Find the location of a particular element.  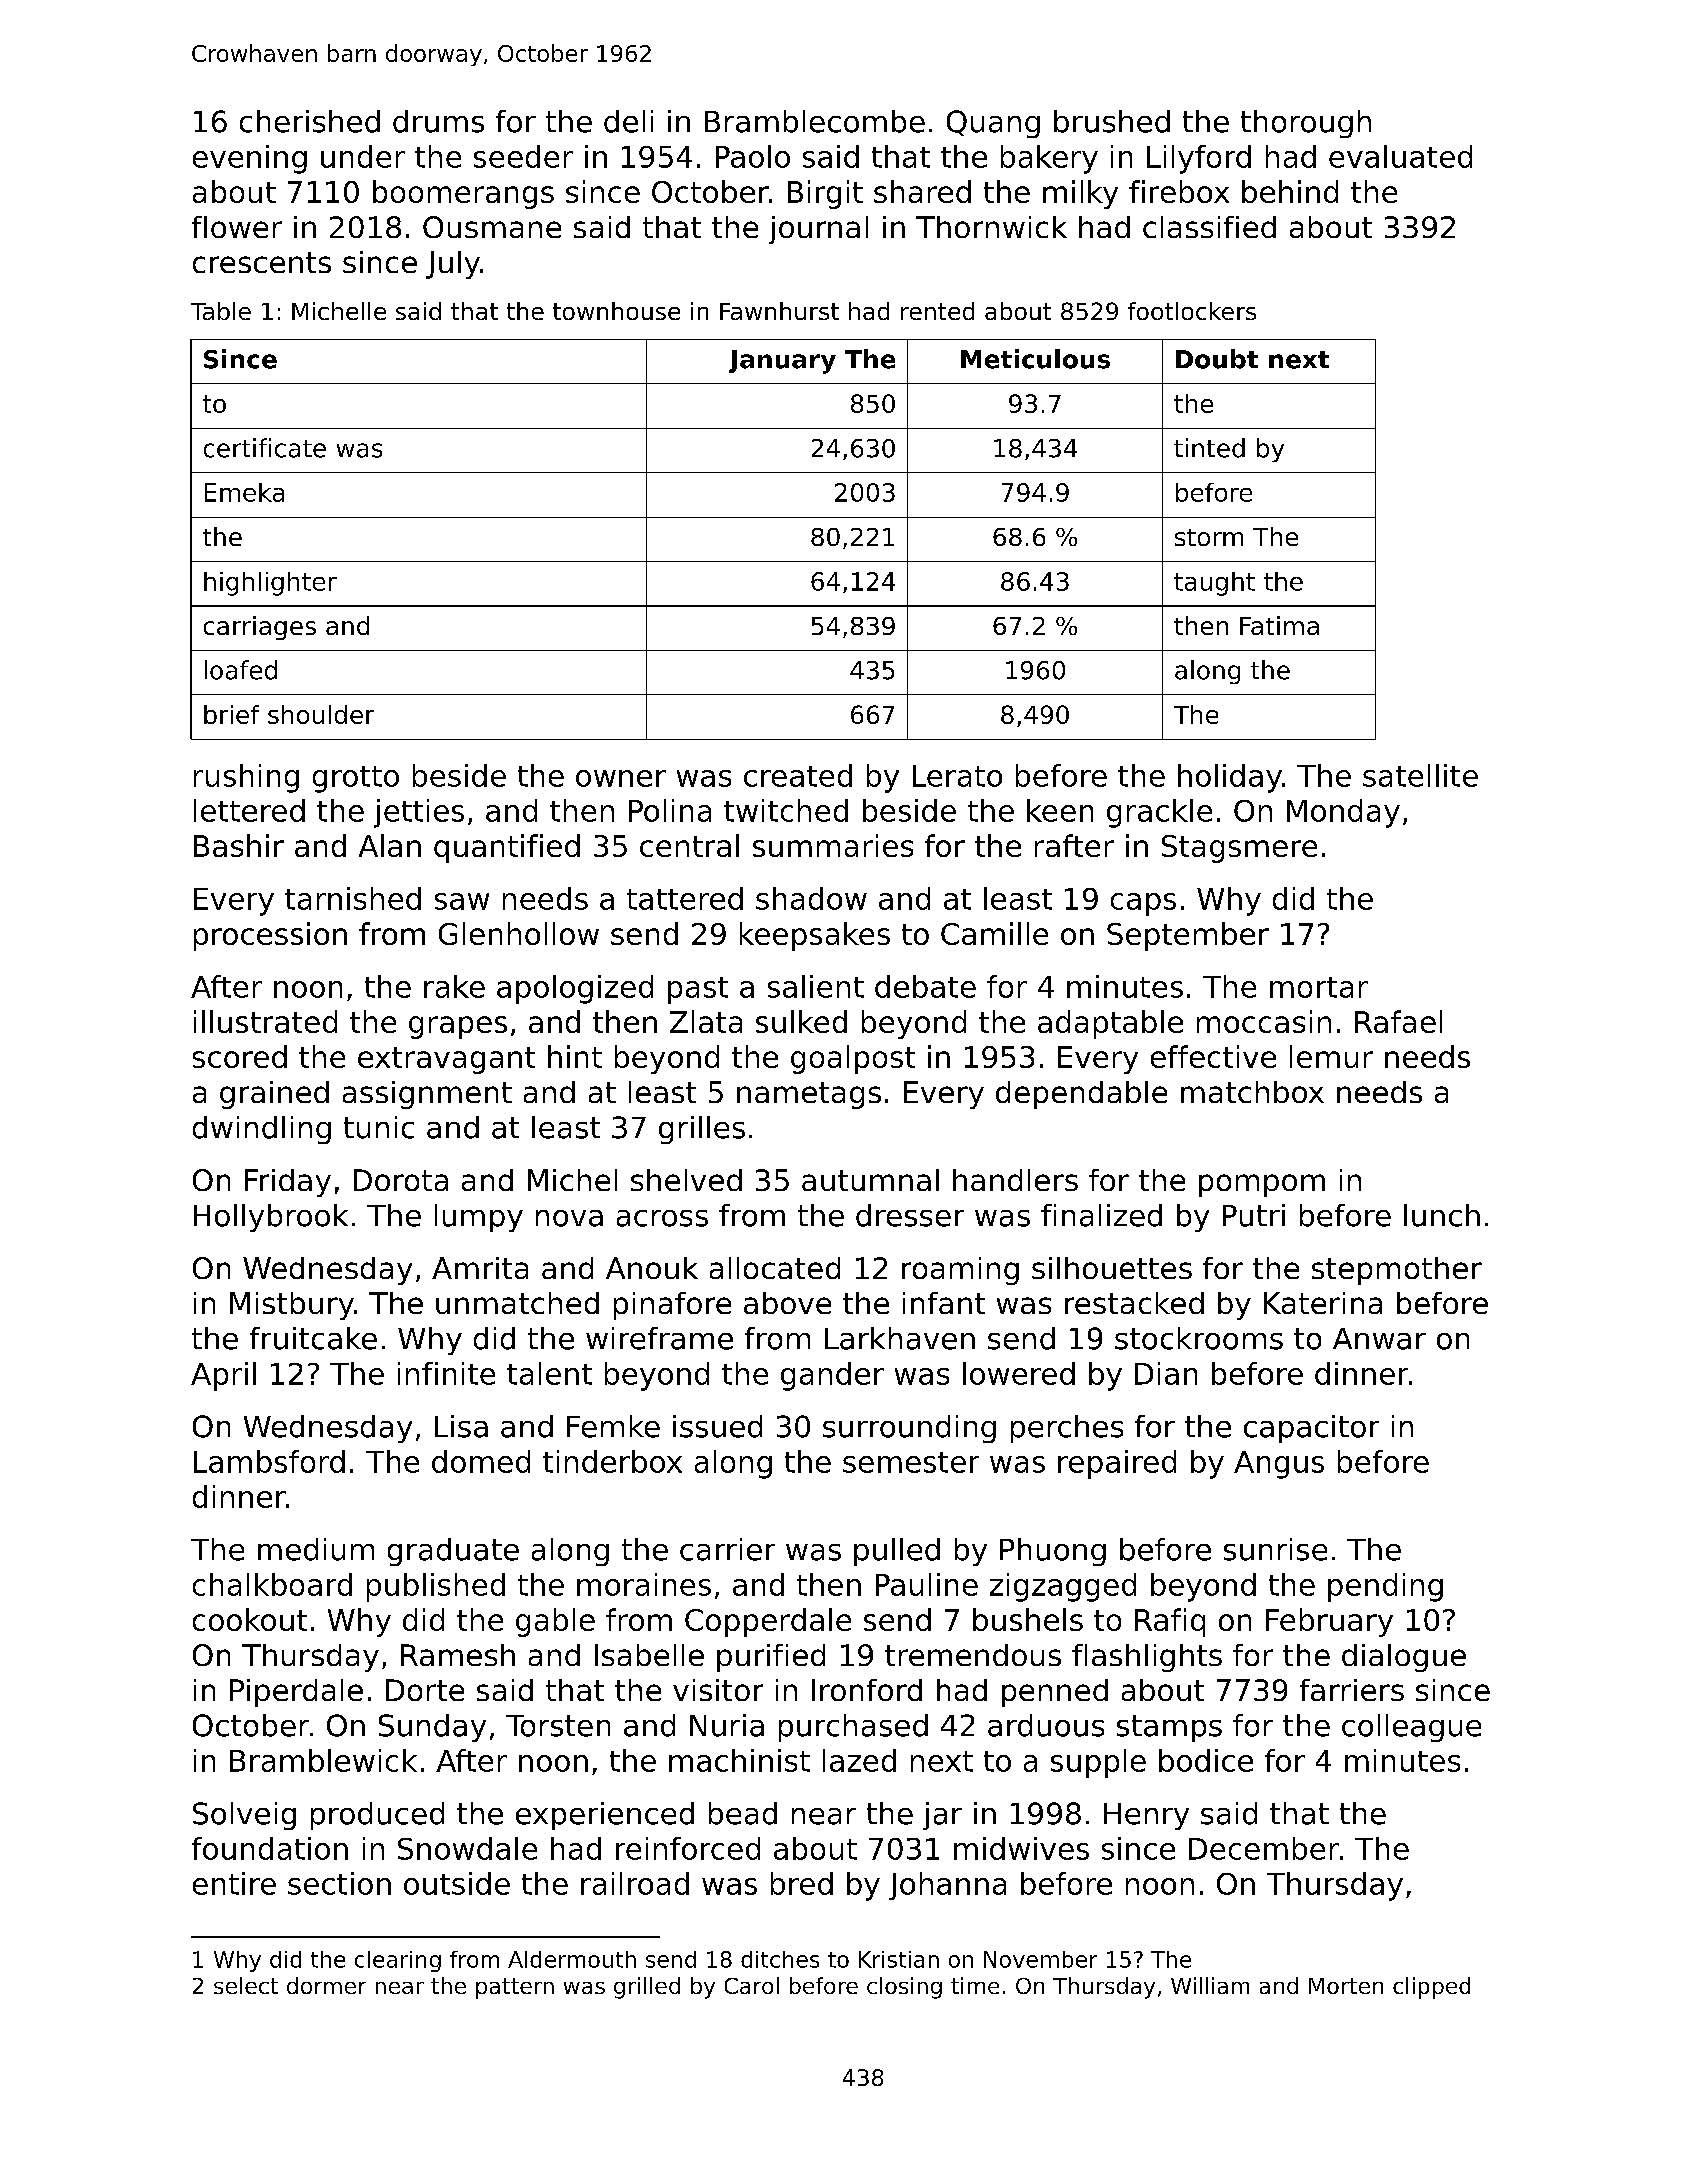

owner is located at coordinates (621, 778).
